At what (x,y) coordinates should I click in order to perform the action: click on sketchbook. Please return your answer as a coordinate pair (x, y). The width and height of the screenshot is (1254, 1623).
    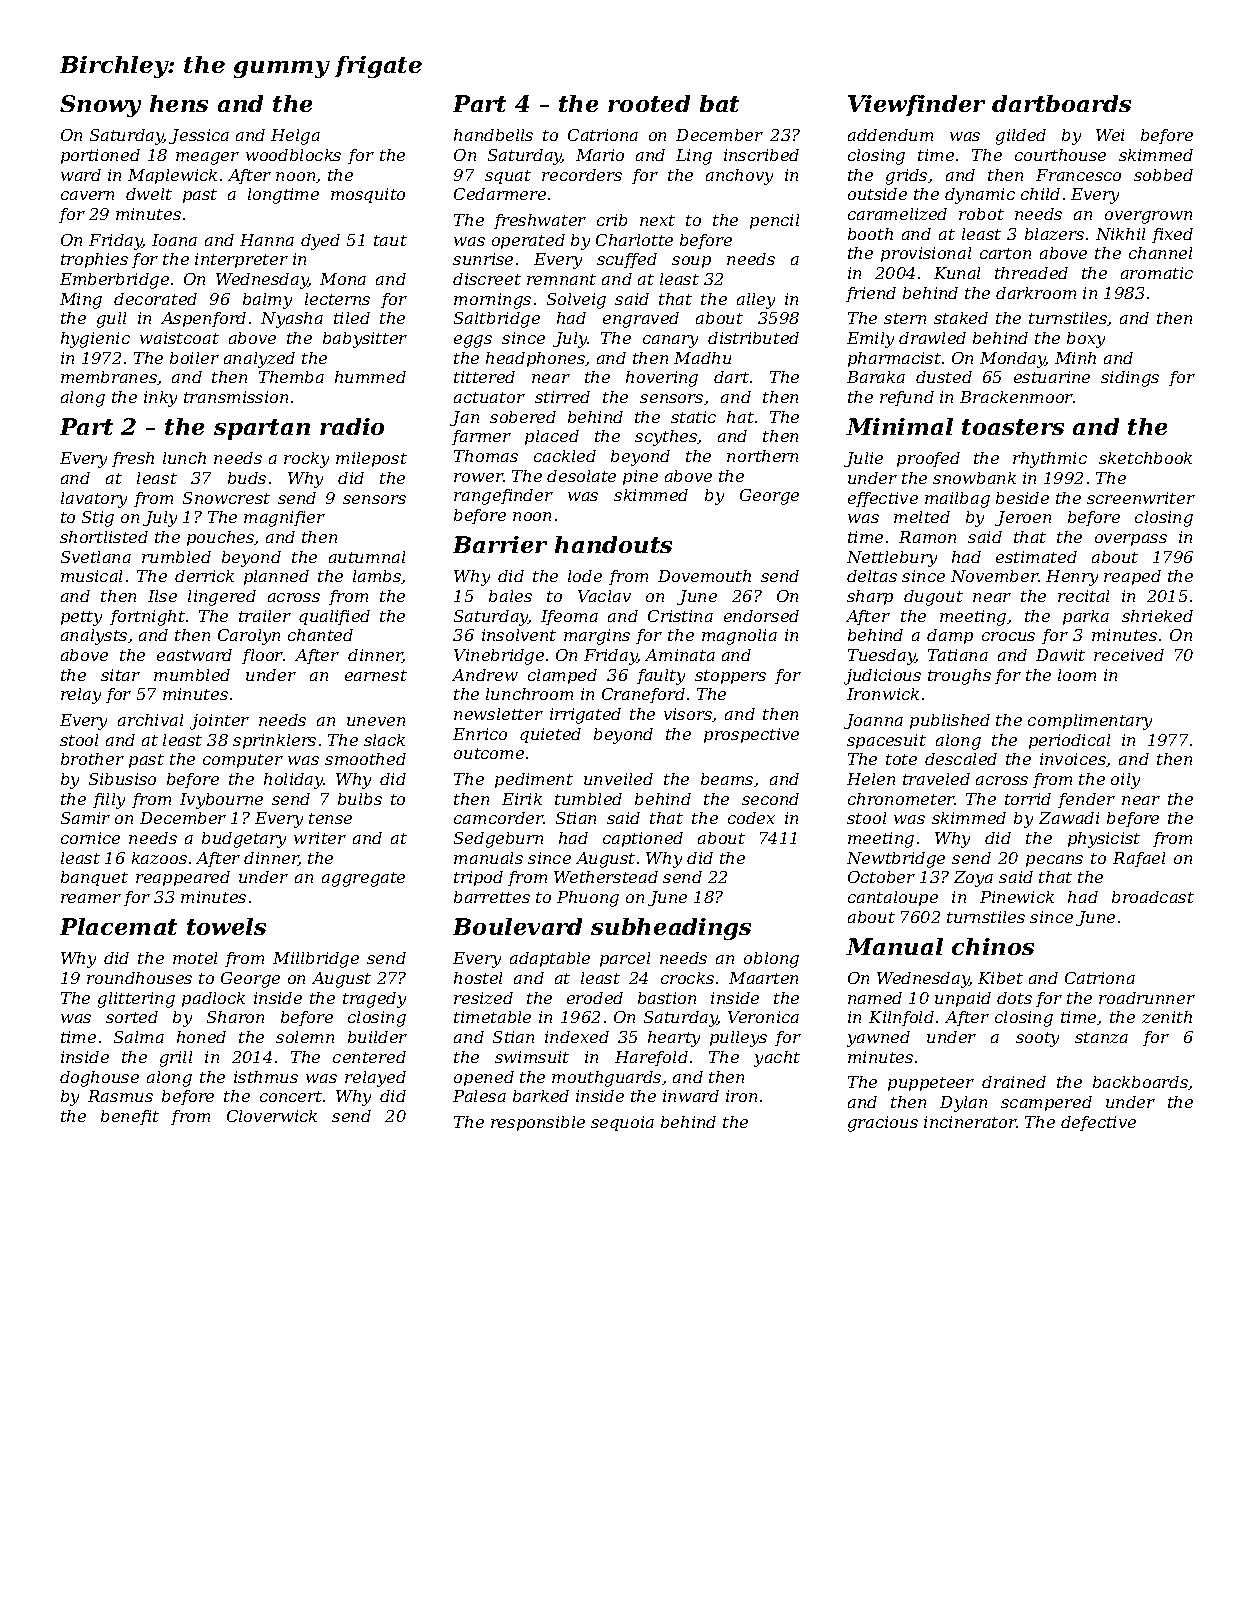
    Looking at the image, I should click on (1145, 458).
